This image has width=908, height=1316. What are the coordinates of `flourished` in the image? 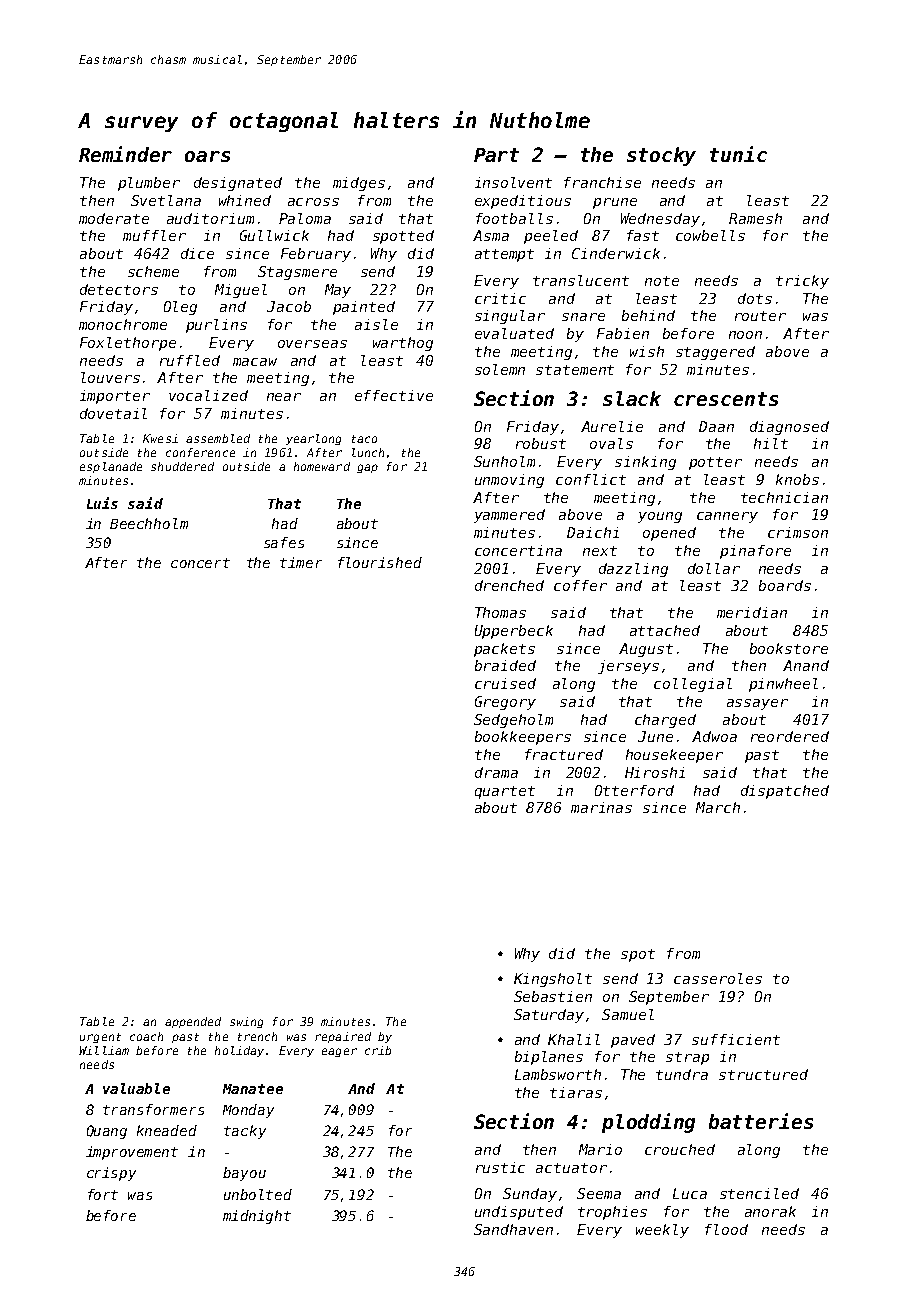 It's located at (380, 562).
